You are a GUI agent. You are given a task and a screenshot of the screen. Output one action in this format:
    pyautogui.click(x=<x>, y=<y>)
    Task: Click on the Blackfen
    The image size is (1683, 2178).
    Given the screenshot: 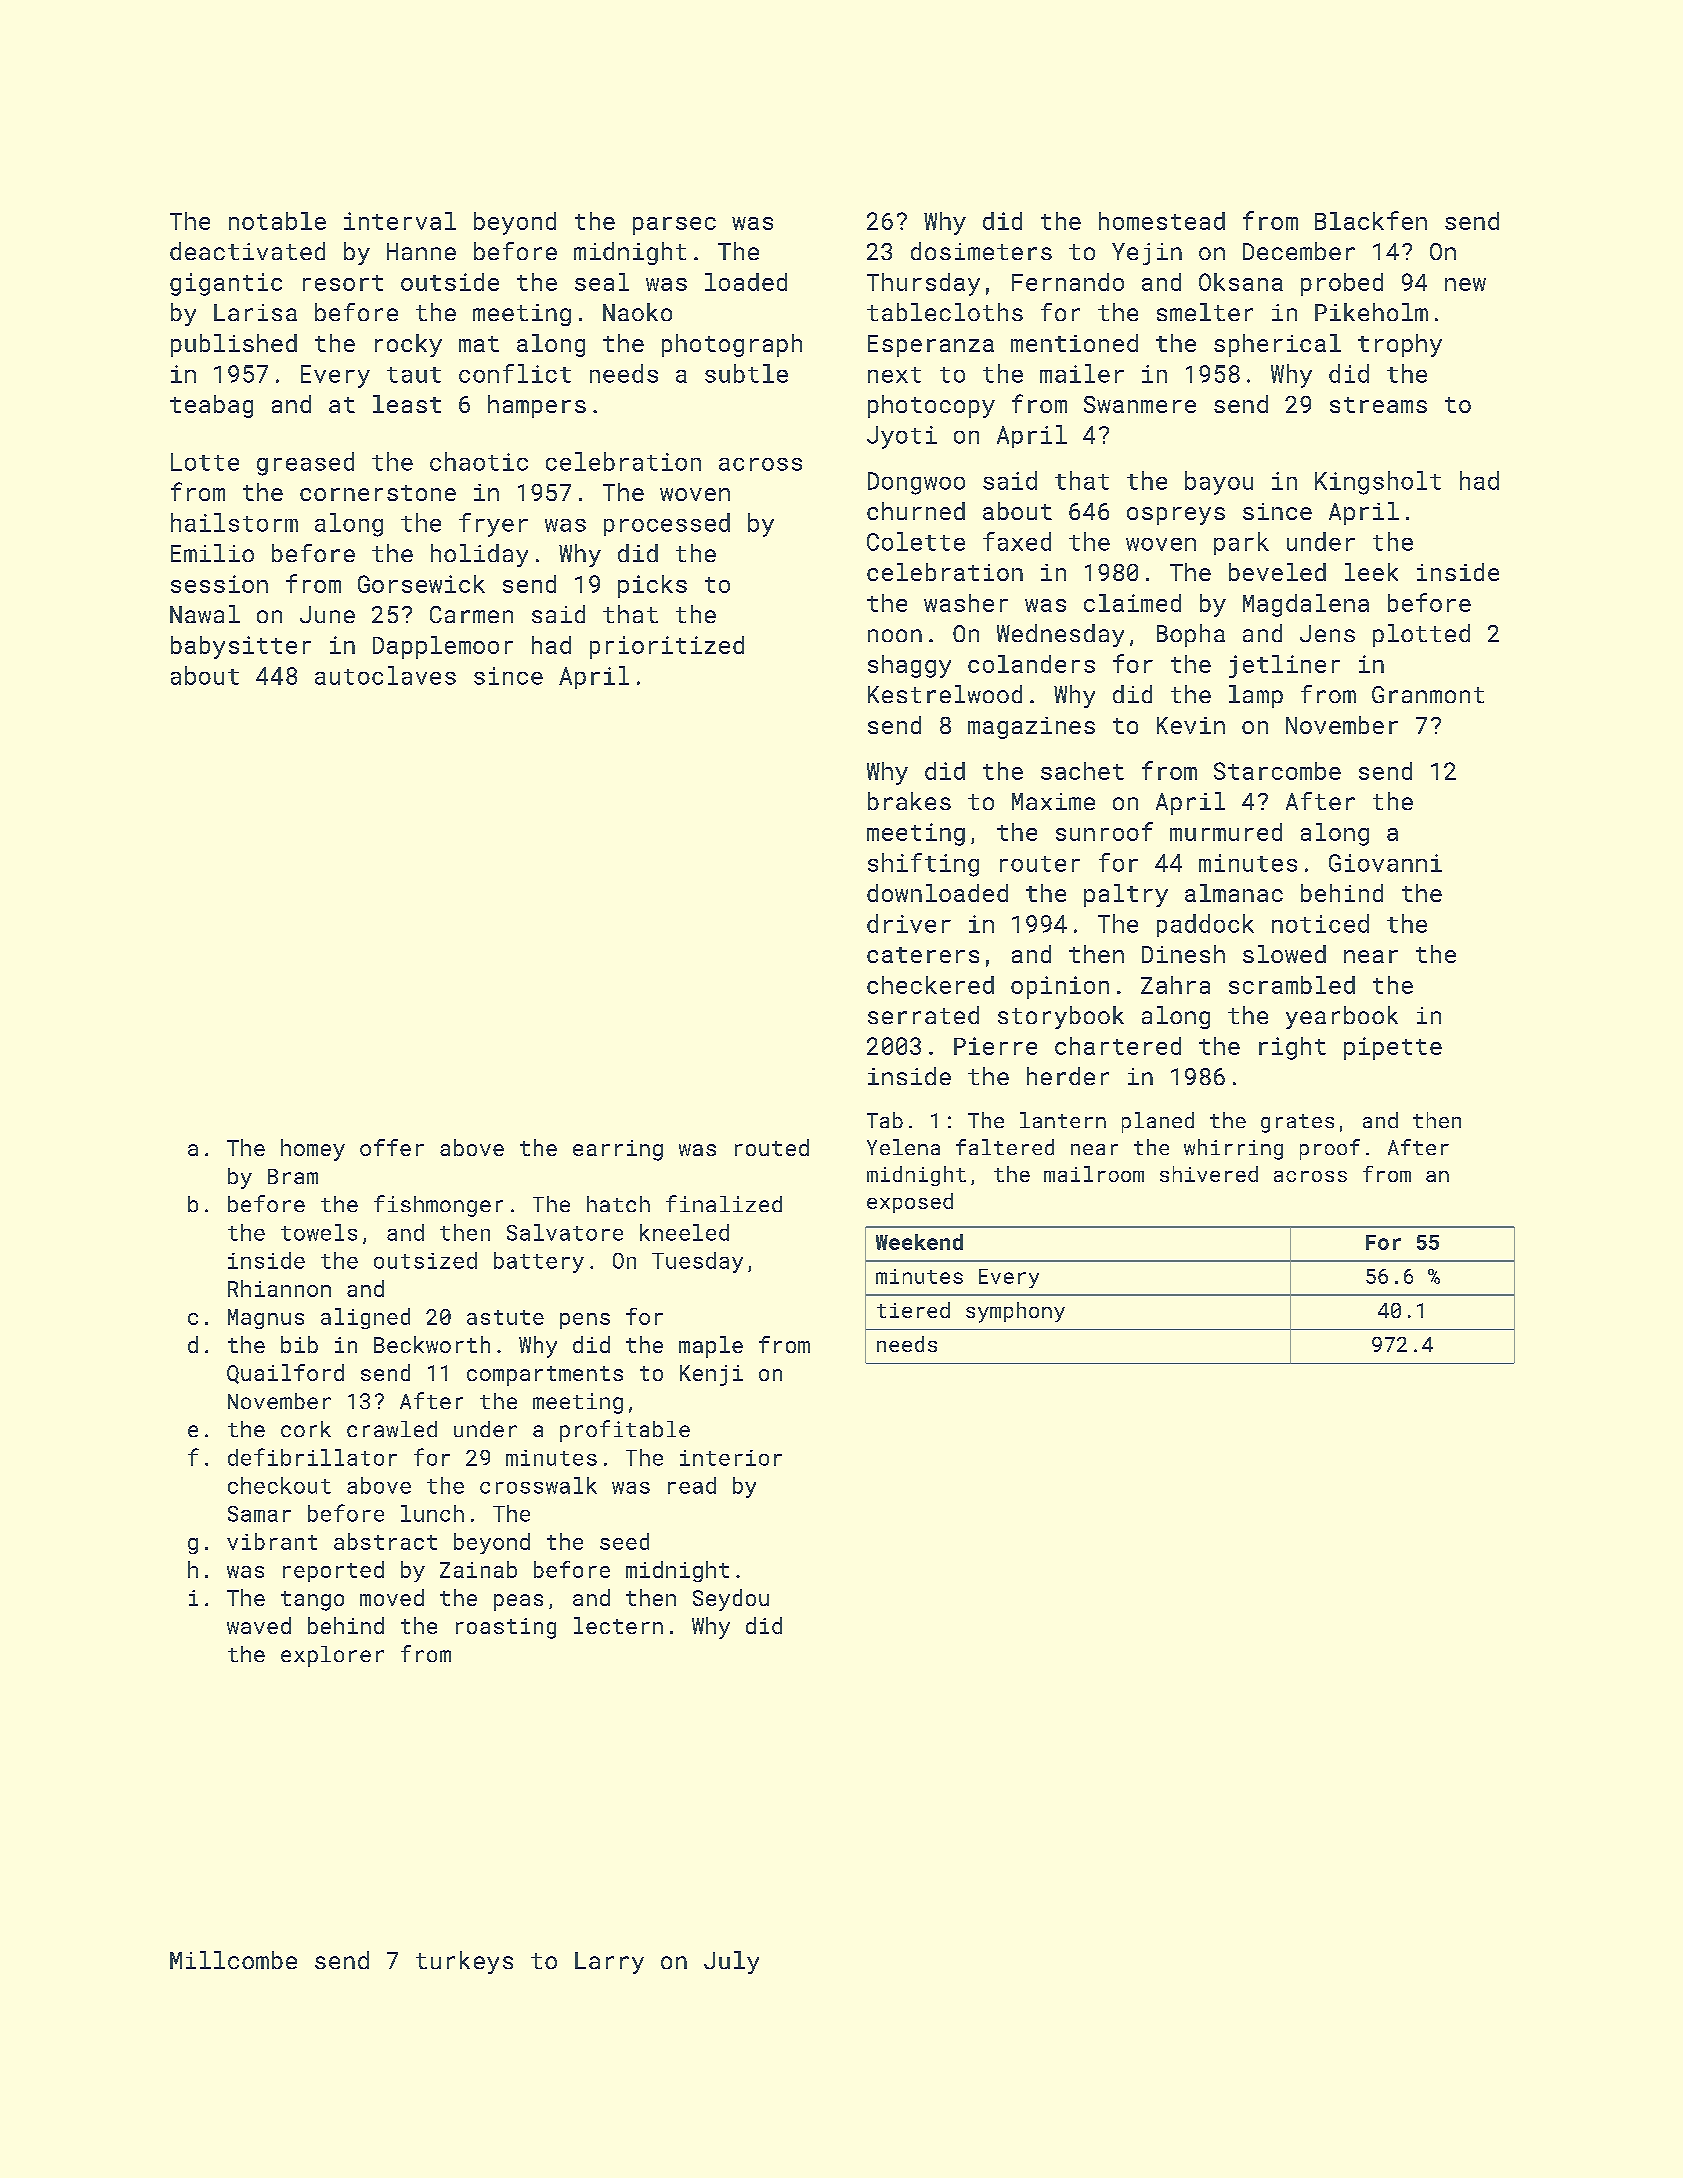 What is the action you would take?
    pyautogui.click(x=1371, y=220)
